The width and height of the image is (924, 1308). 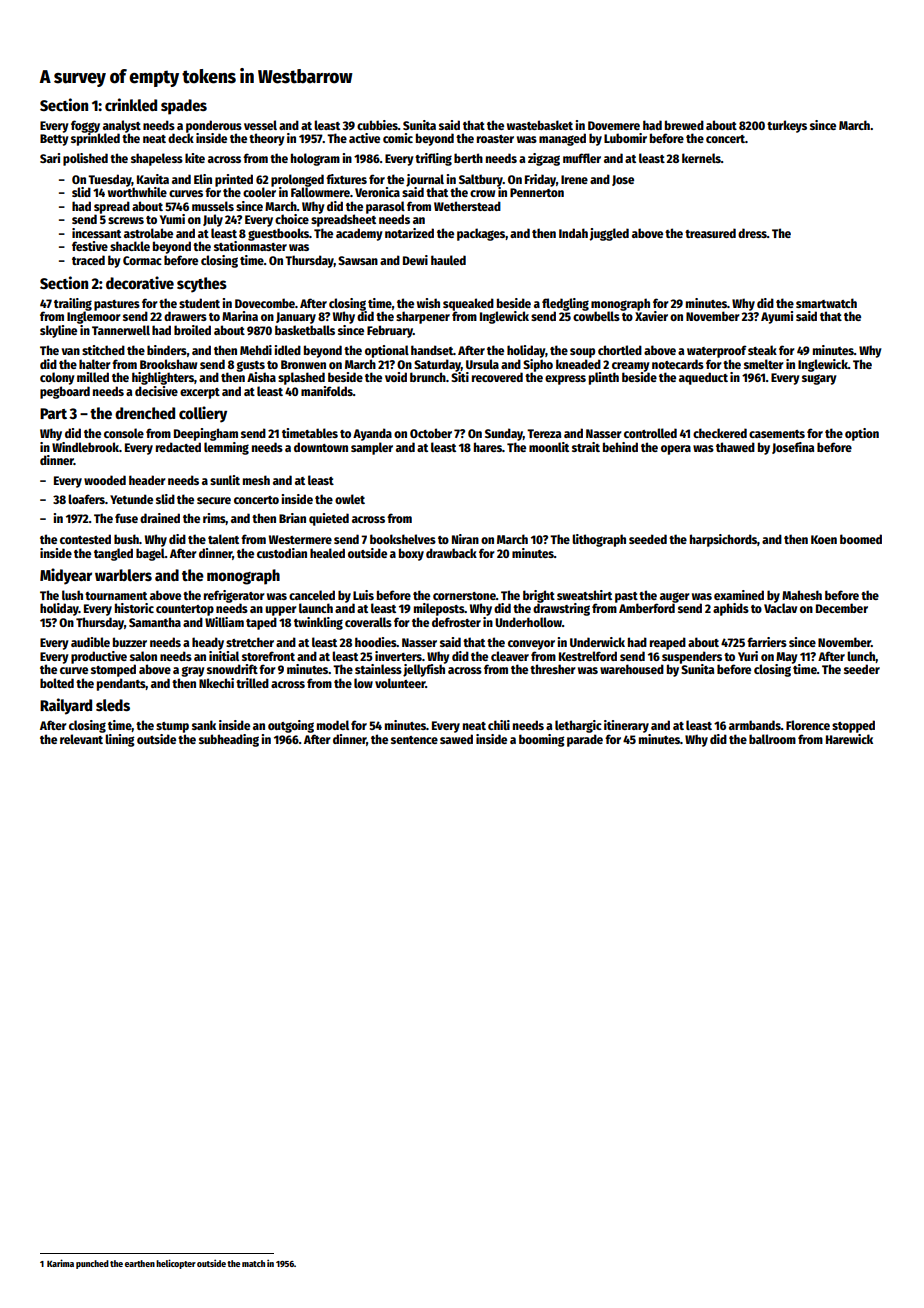 I want to click on kernels, so click(x=701, y=158).
